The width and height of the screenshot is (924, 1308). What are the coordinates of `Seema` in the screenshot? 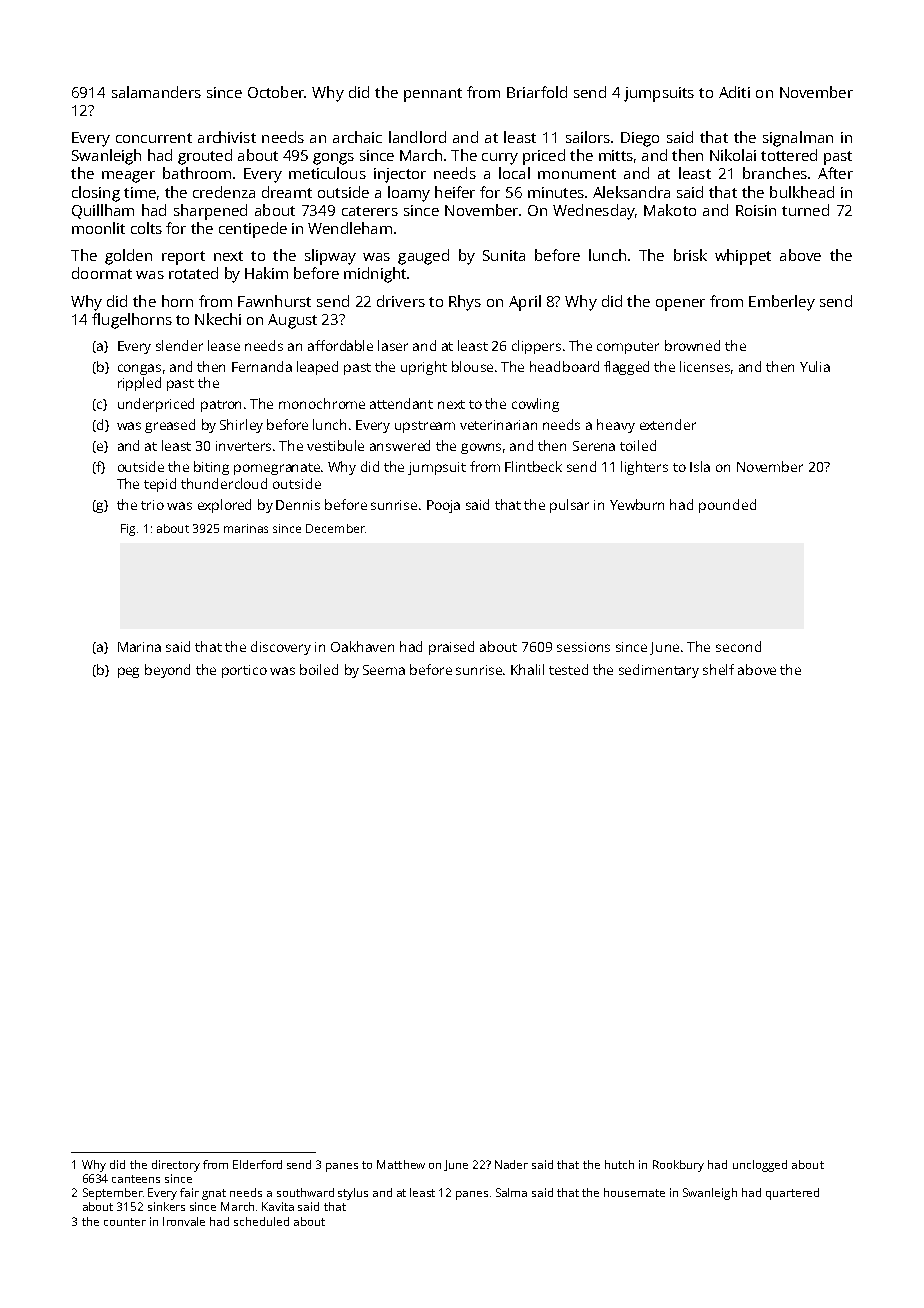 It's located at (384, 670).
